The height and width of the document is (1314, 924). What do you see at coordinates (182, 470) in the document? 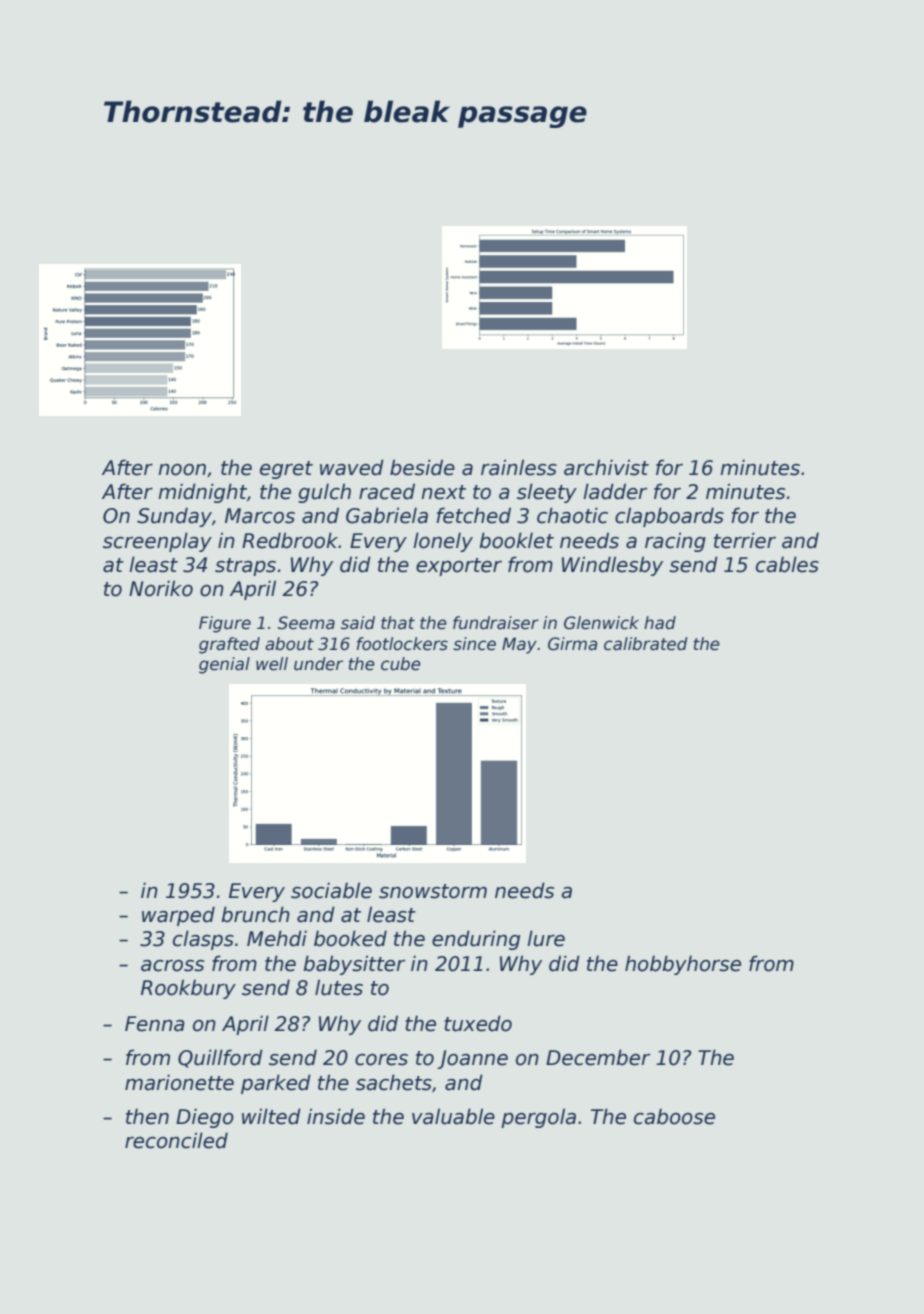
I see `noon` at bounding box center [182, 470].
